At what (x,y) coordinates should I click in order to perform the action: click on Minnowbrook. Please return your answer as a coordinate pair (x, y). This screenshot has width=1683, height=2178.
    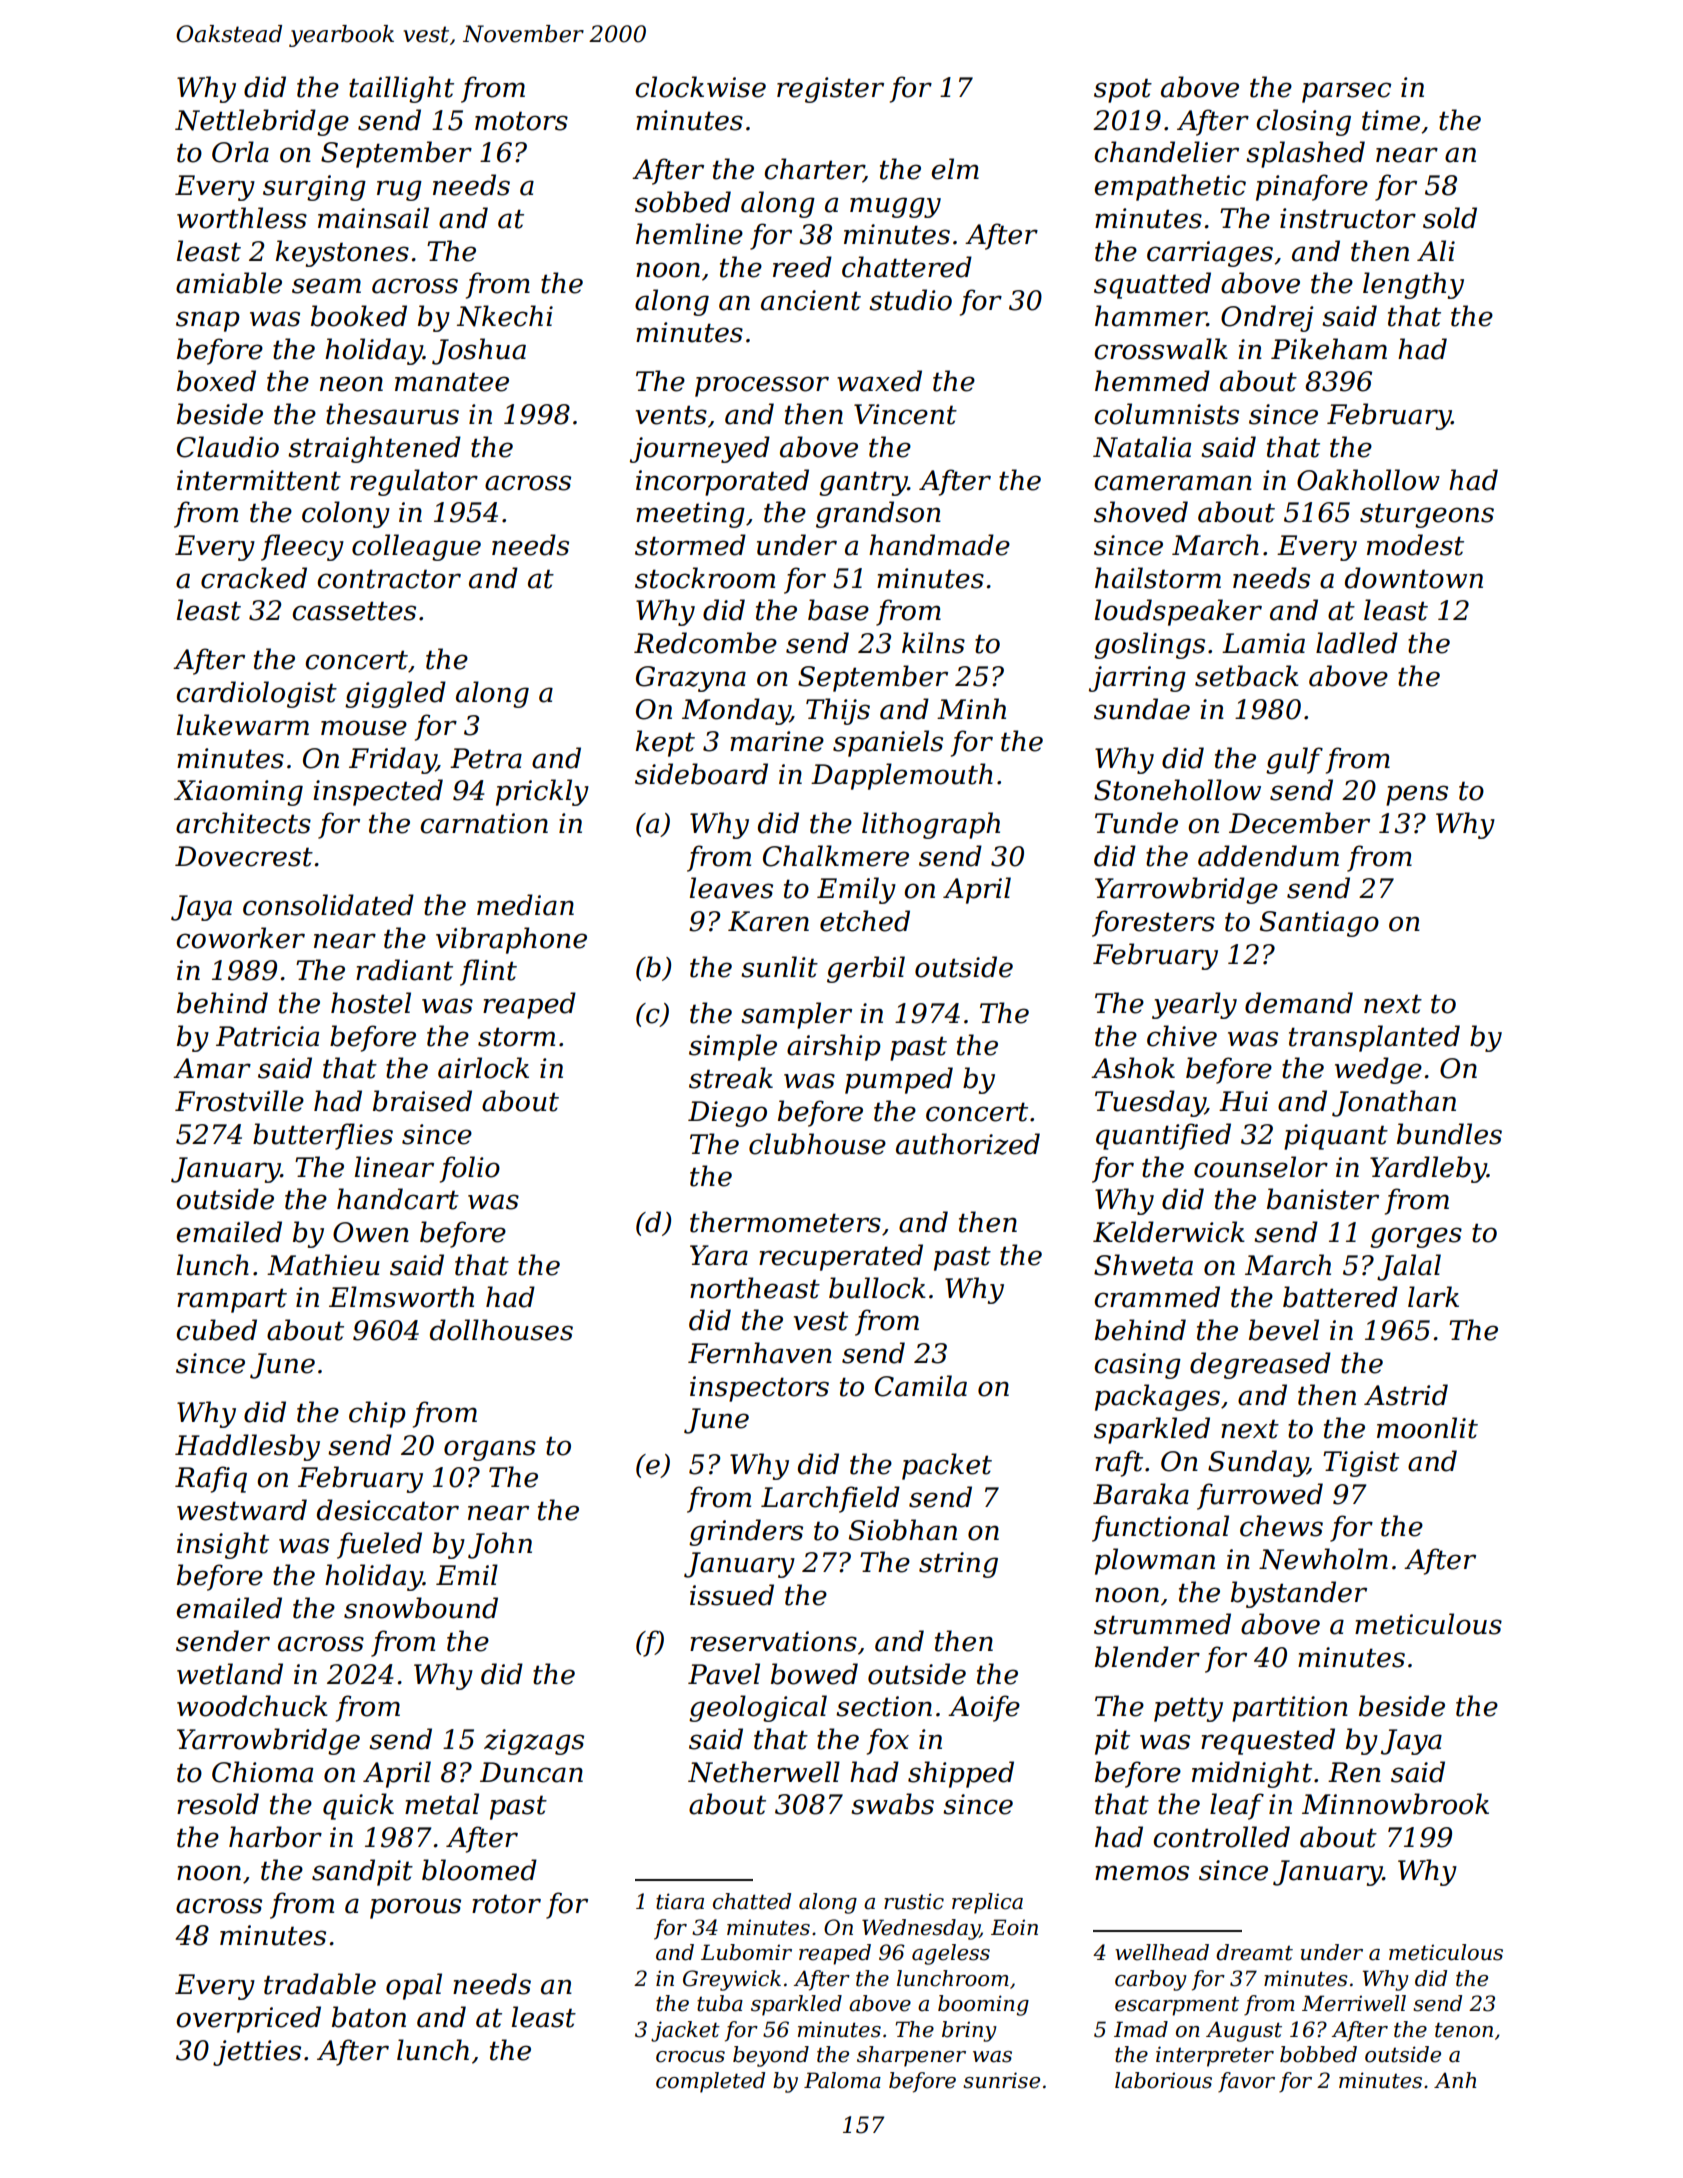
    Looking at the image, I should click on (1395, 1804).
